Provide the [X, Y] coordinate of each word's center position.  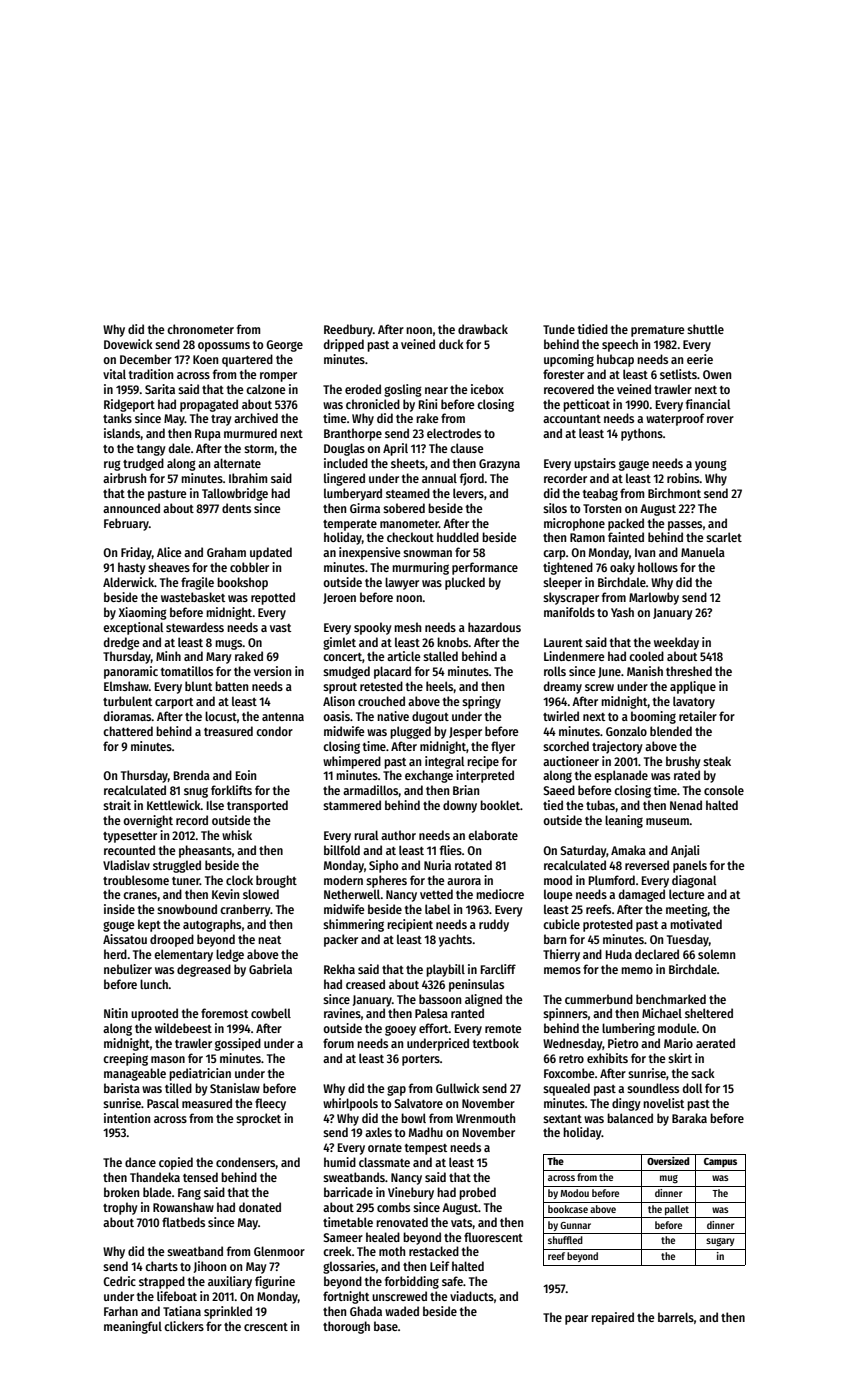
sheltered [709, 1013]
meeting [687, 910]
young [711, 465]
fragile [197, 583]
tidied [593, 329]
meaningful [133, 1327]
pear [576, 1320]
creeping [125, 1059]
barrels [676, 1317]
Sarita [160, 389]
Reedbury [348, 330]
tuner [186, 881]
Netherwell [352, 894]
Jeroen [339, 598]
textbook [496, 1043]
